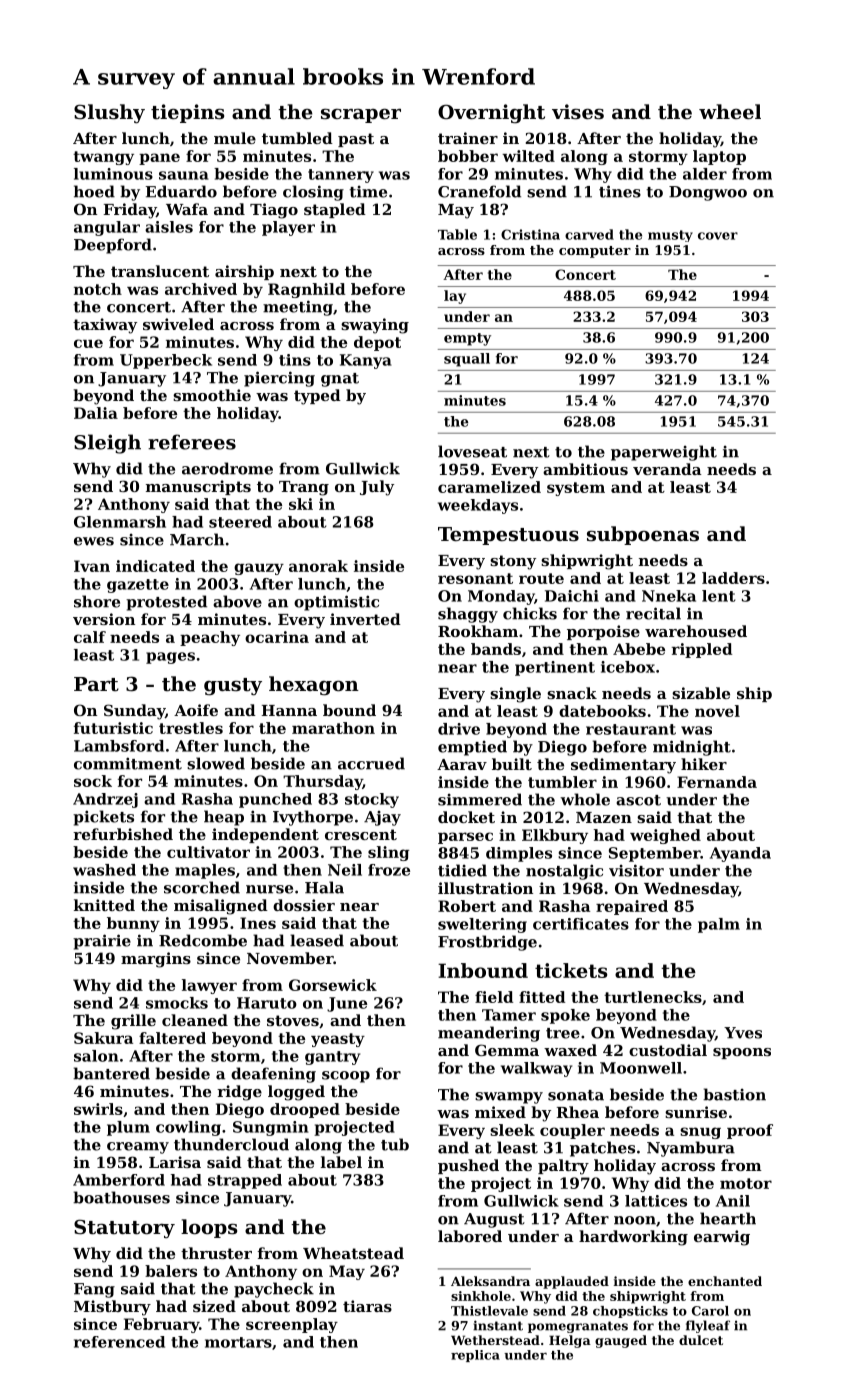 Image resolution: width=849 pixels, height=1400 pixels. I want to click on squall, so click(467, 360).
